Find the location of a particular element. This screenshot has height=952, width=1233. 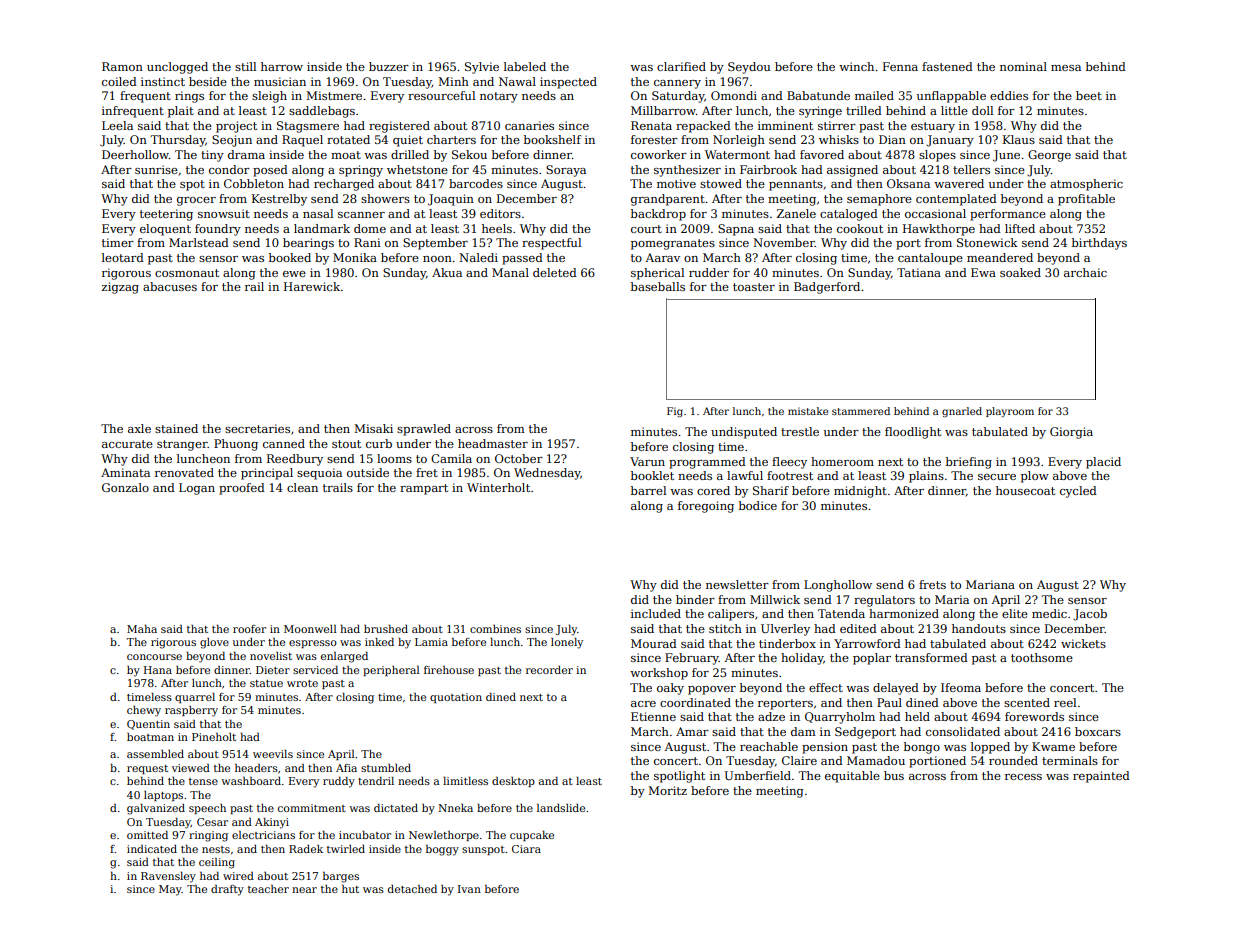

notary is located at coordinates (499, 97).
